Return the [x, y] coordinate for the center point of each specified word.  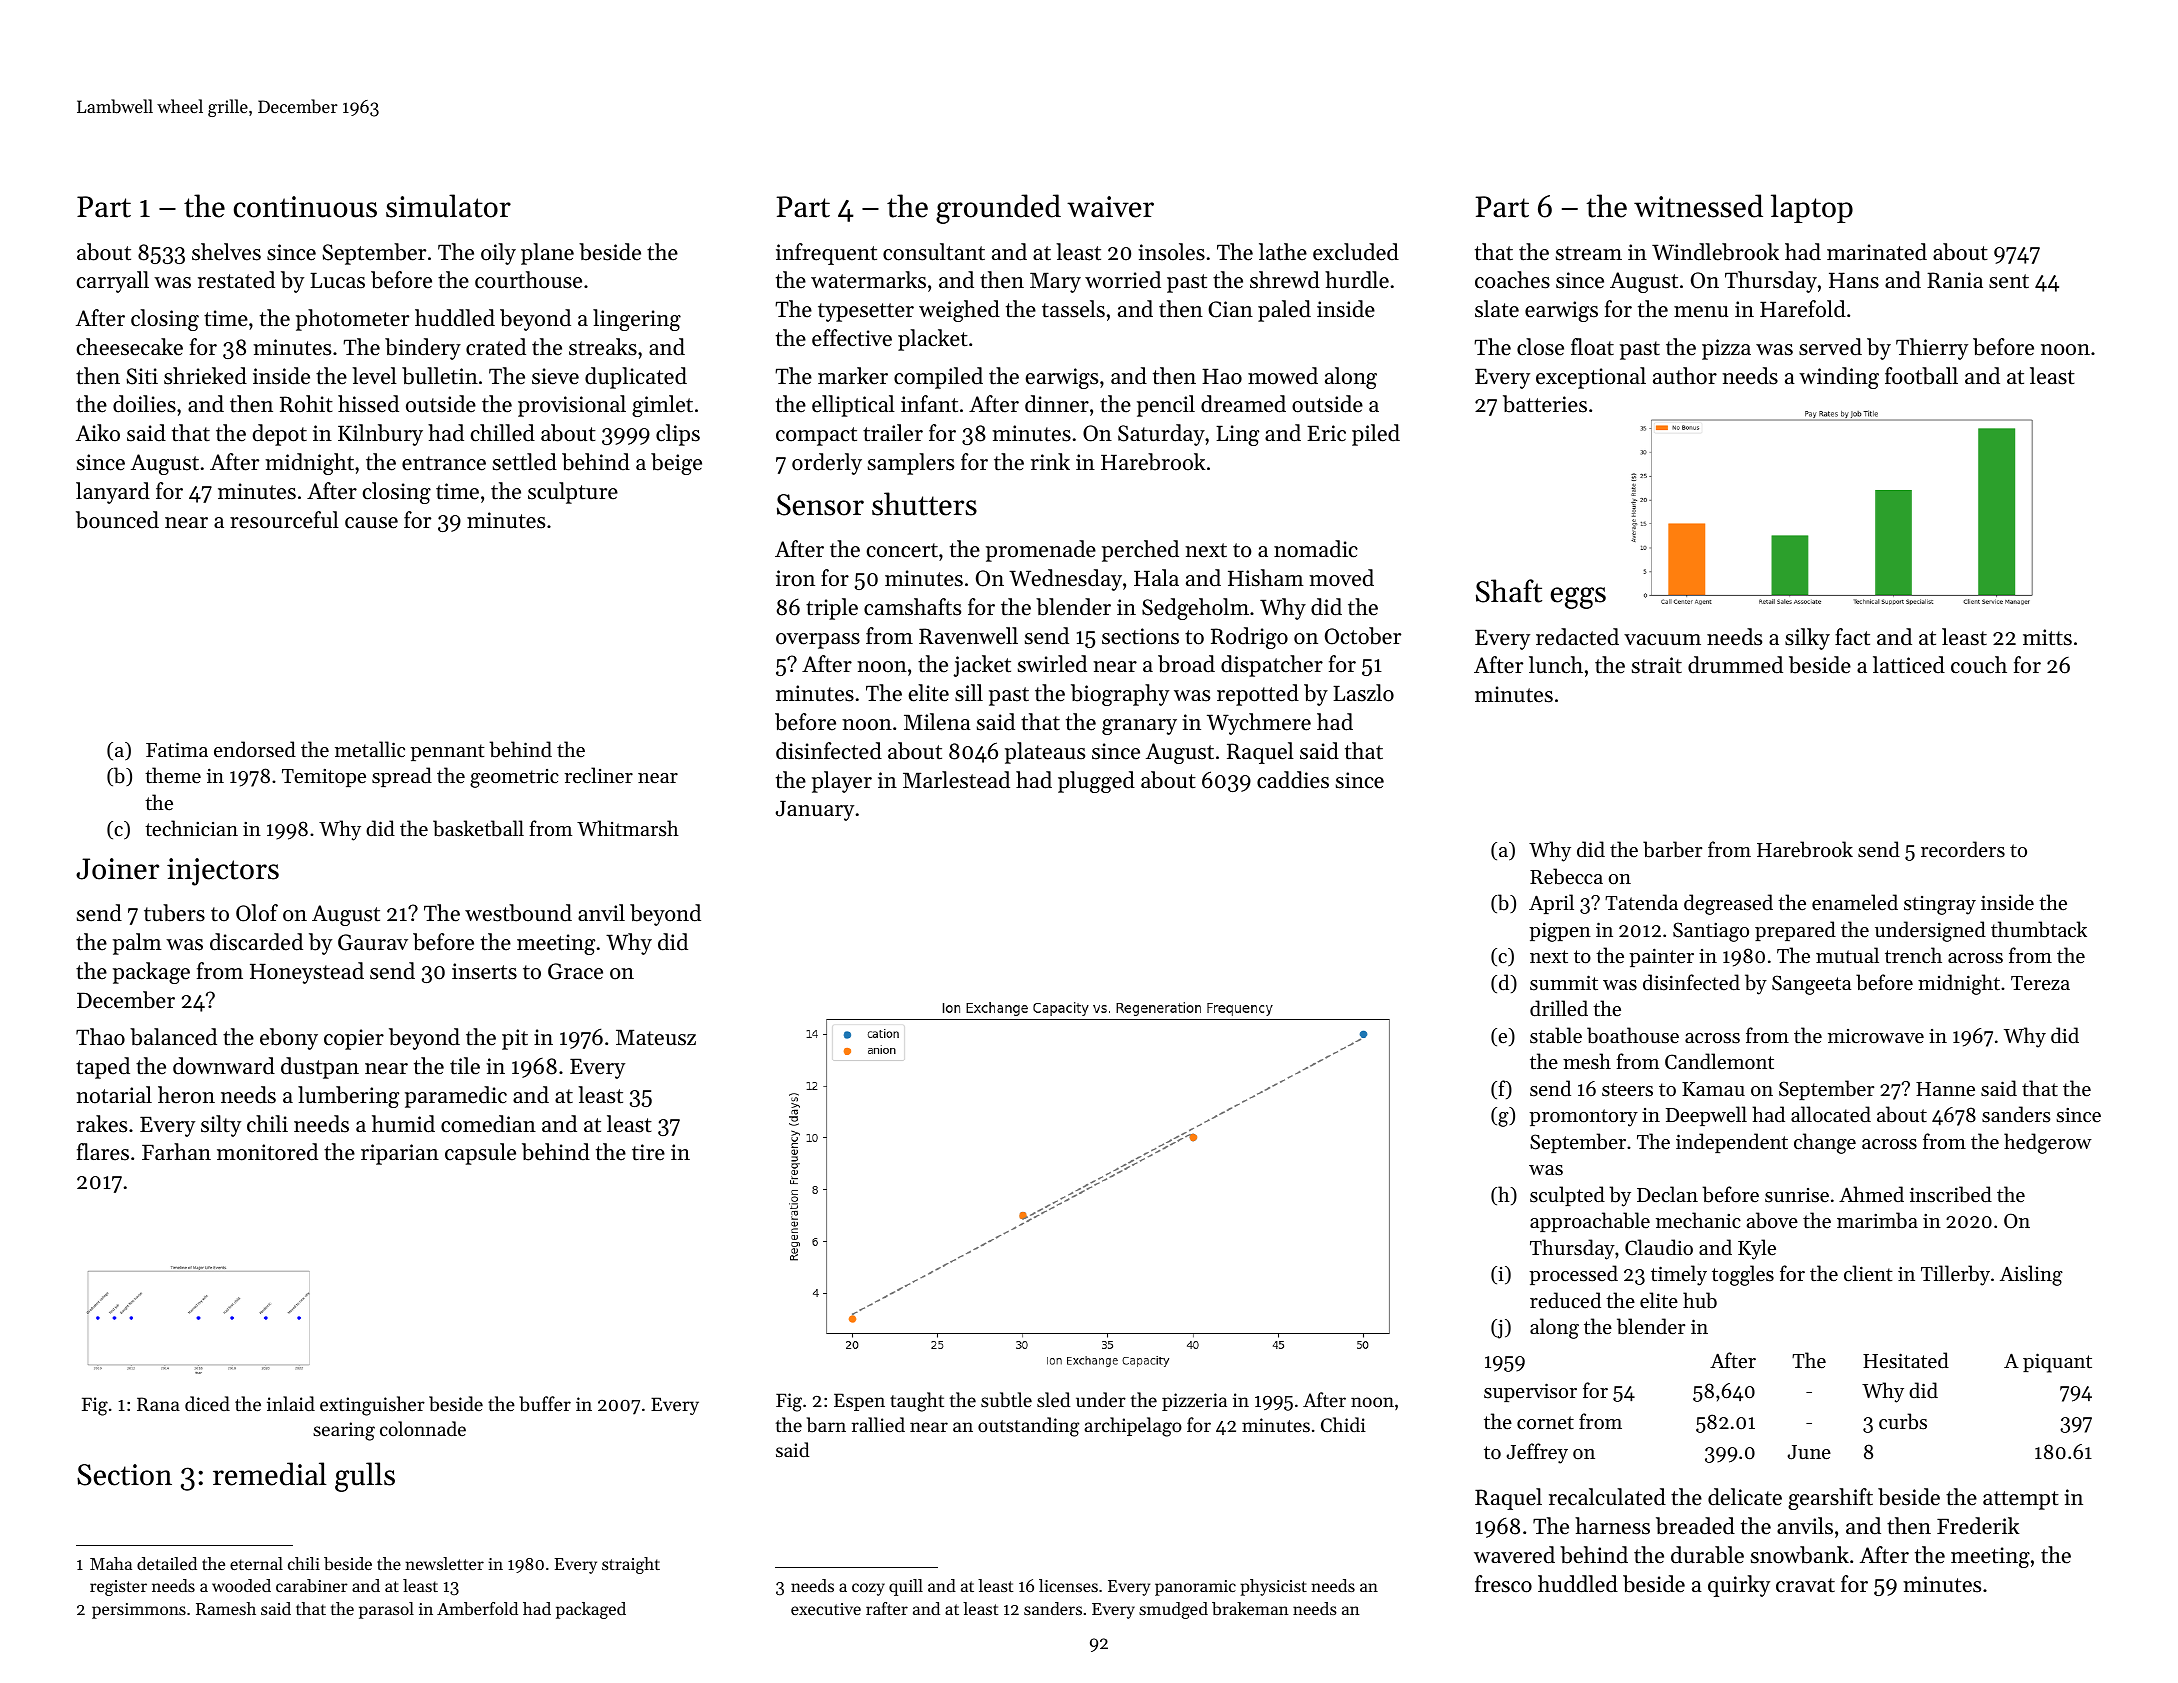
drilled [1559, 1008]
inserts [484, 971]
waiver [1110, 207]
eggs [1578, 598]
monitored [267, 1152]
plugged [1096, 782]
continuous [305, 207]
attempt [2021, 1500]
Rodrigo [1249, 638]
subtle [1006, 1400]
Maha [111, 1563]
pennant [448, 752]
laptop [1812, 208]
